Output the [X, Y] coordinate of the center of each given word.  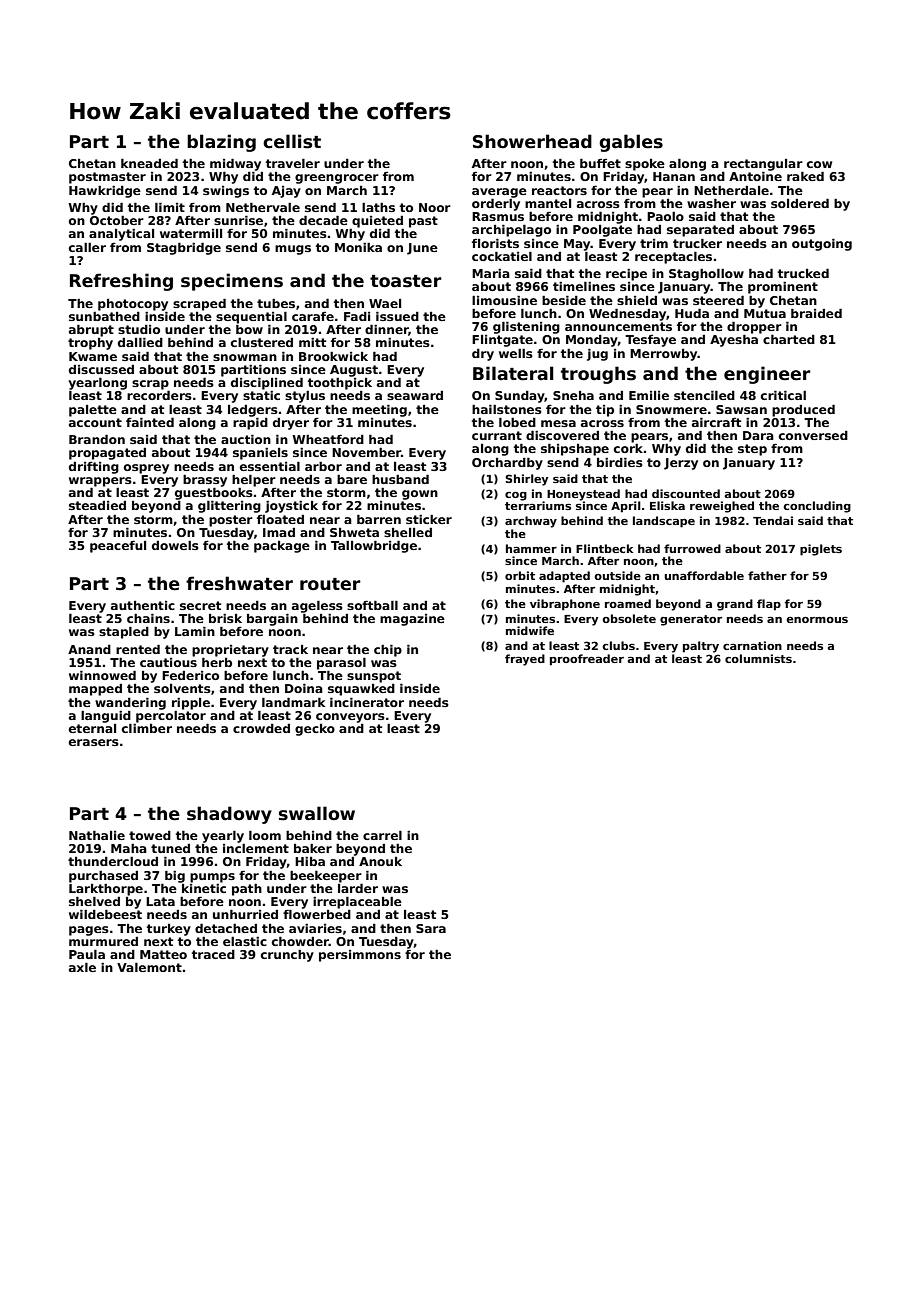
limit [170, 207]
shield [637, 300]
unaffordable [704, 575]
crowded [261, 728]
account [95, 422]
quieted [377, 222]
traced [213, 954]
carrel [382, 835]
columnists [758, 658]
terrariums [538, 505]
